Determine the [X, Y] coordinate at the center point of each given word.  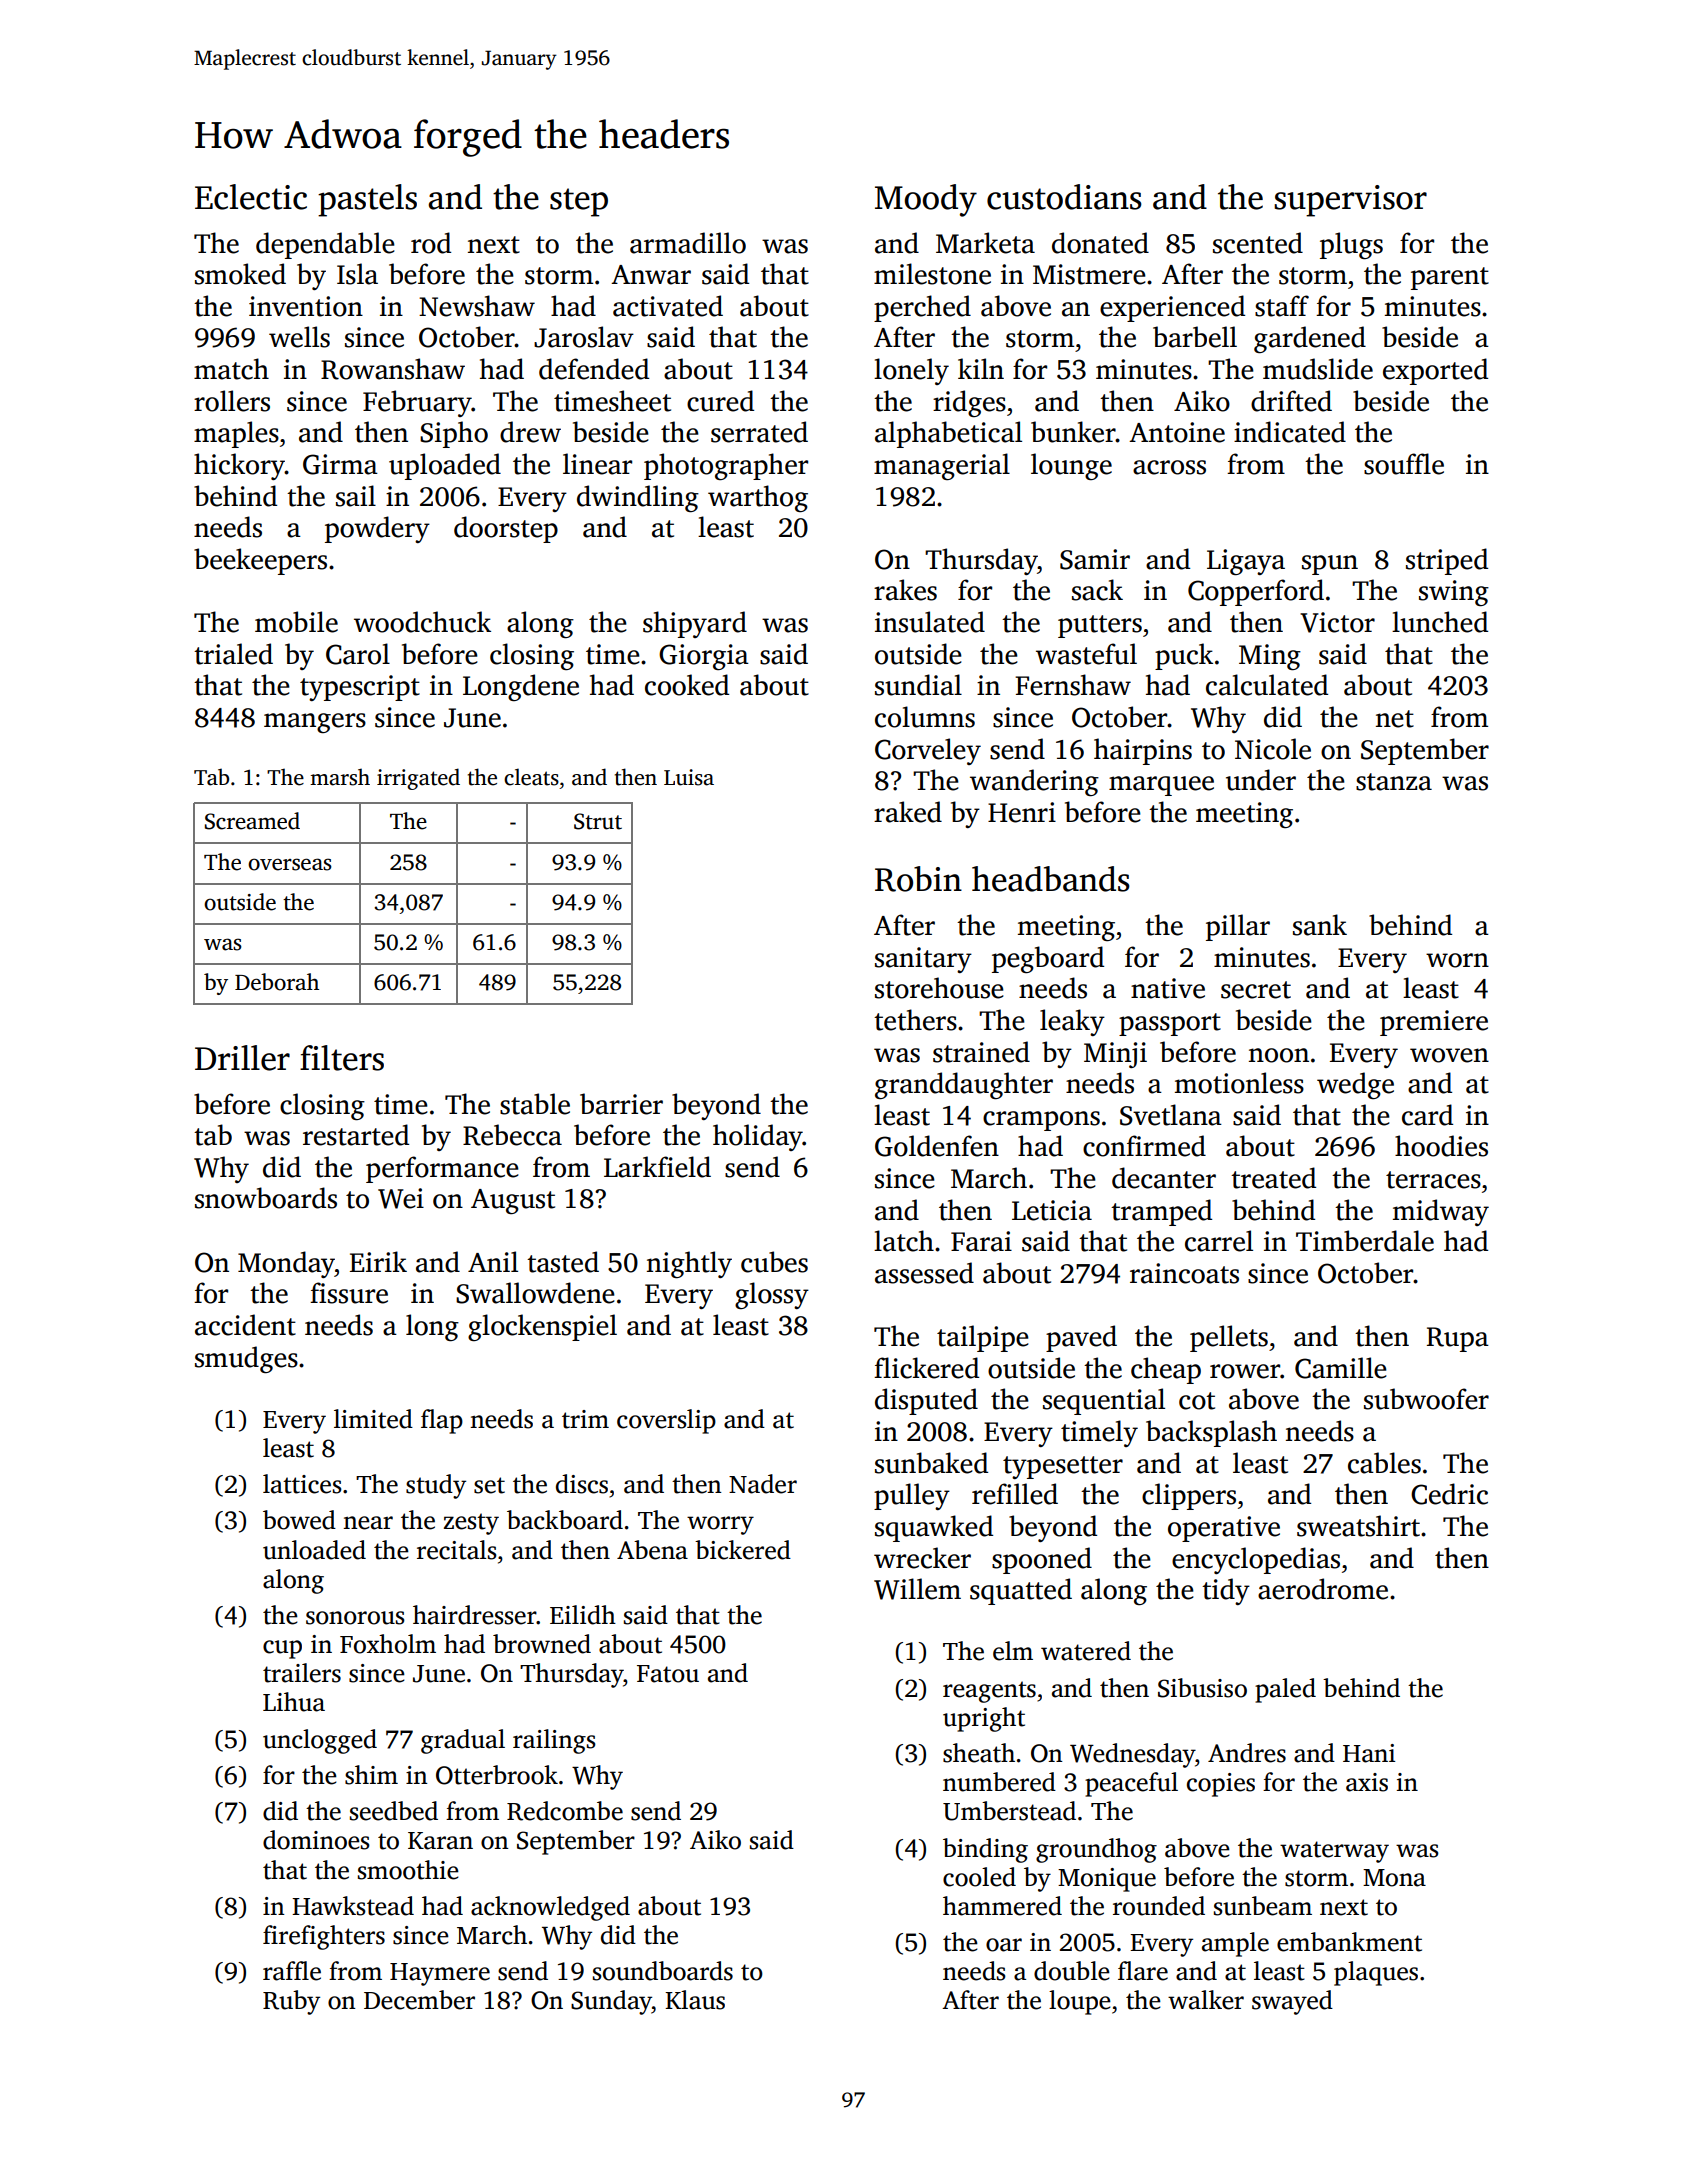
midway [1441, 1212]
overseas [290, 864]
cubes [774, 1262]
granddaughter [964, 1085]
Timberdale [1365, 1241]
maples [236, 434]
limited [373, 1419]
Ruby [291, 2002]
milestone [932, 274]
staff [1282, 306]
